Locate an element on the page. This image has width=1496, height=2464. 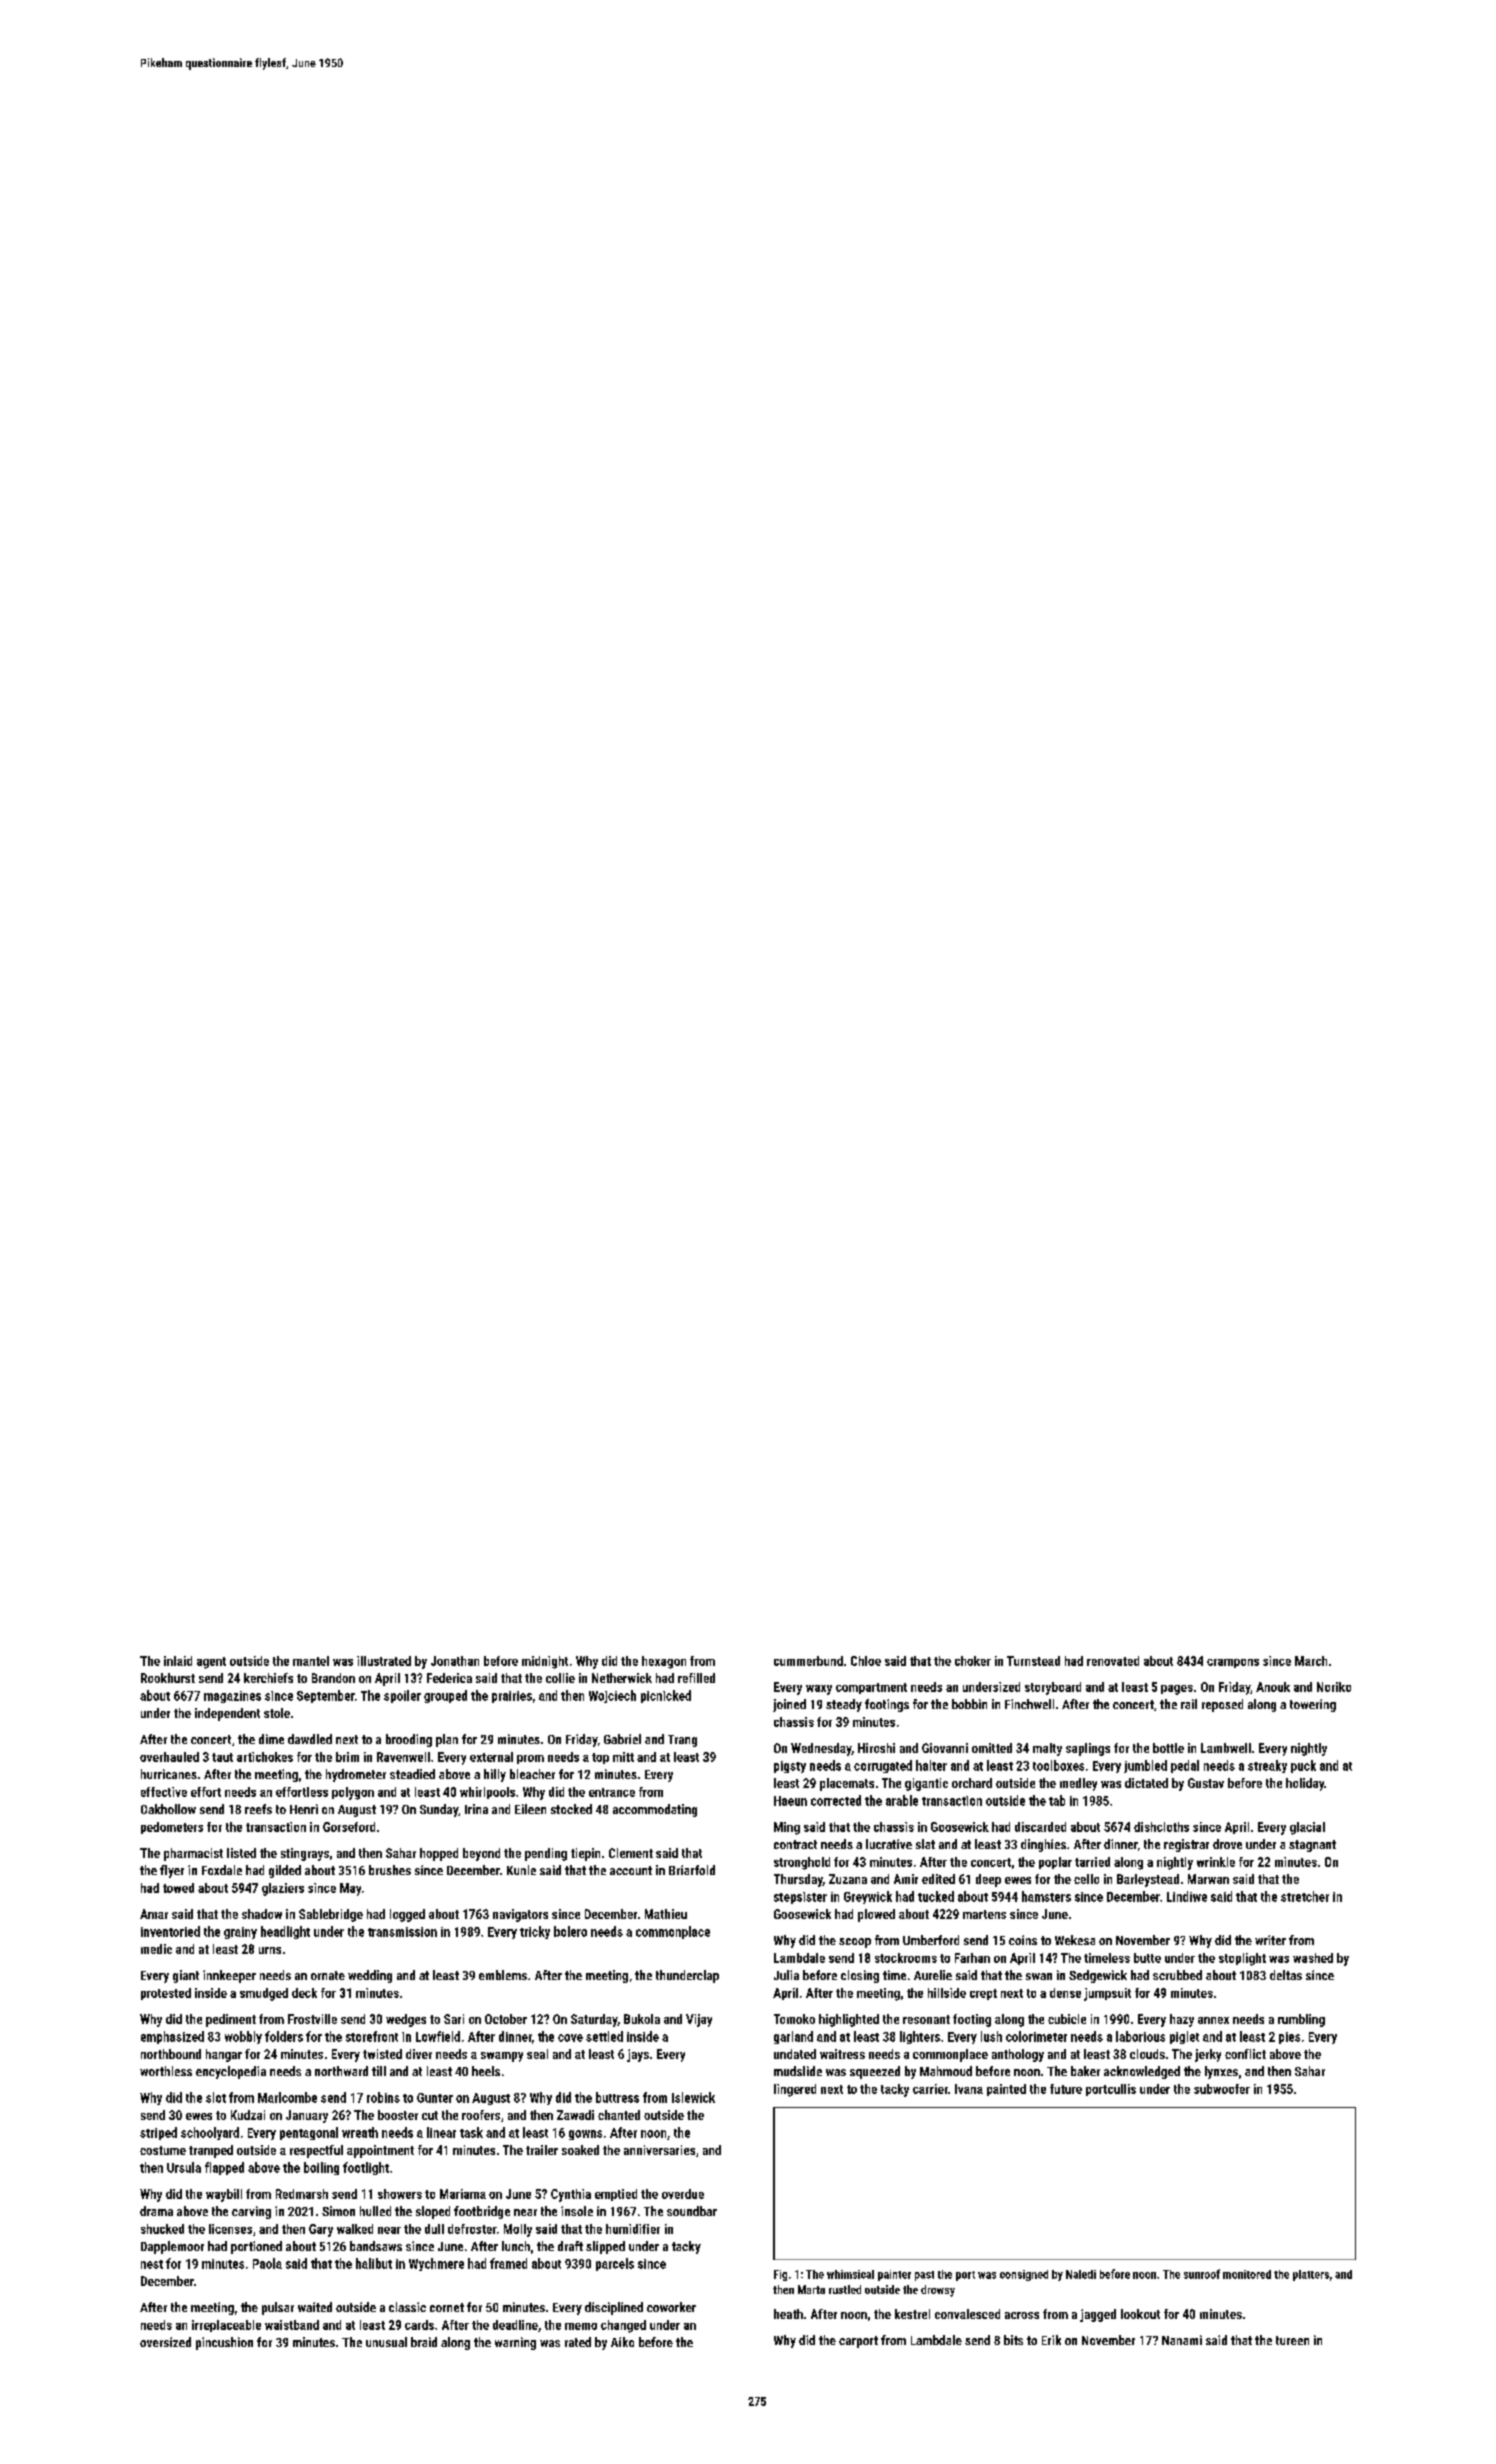
subwoofer is located at coordinates (1222, 2089).
